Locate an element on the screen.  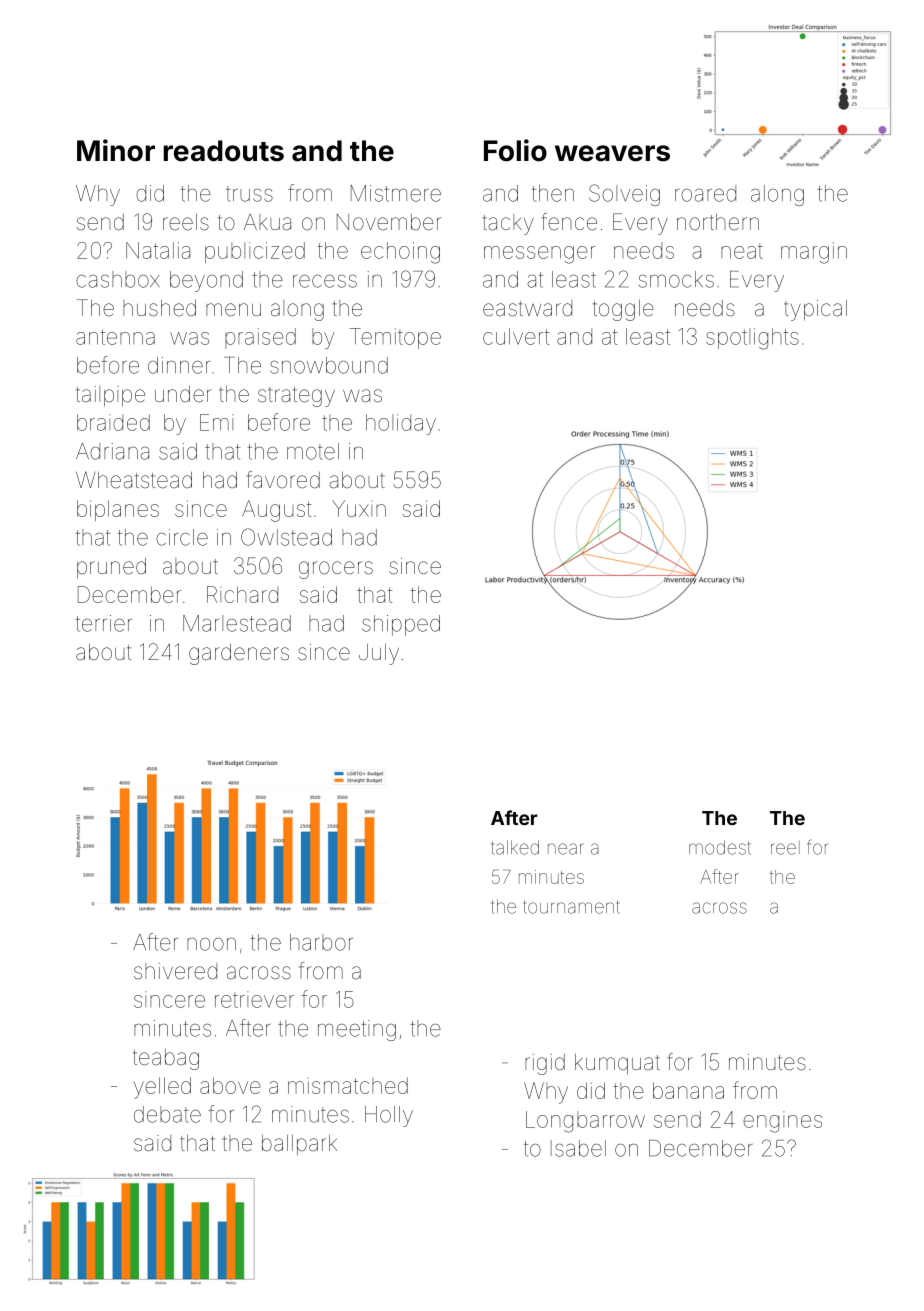
Isabel is located at coordinates (578, 1148).
